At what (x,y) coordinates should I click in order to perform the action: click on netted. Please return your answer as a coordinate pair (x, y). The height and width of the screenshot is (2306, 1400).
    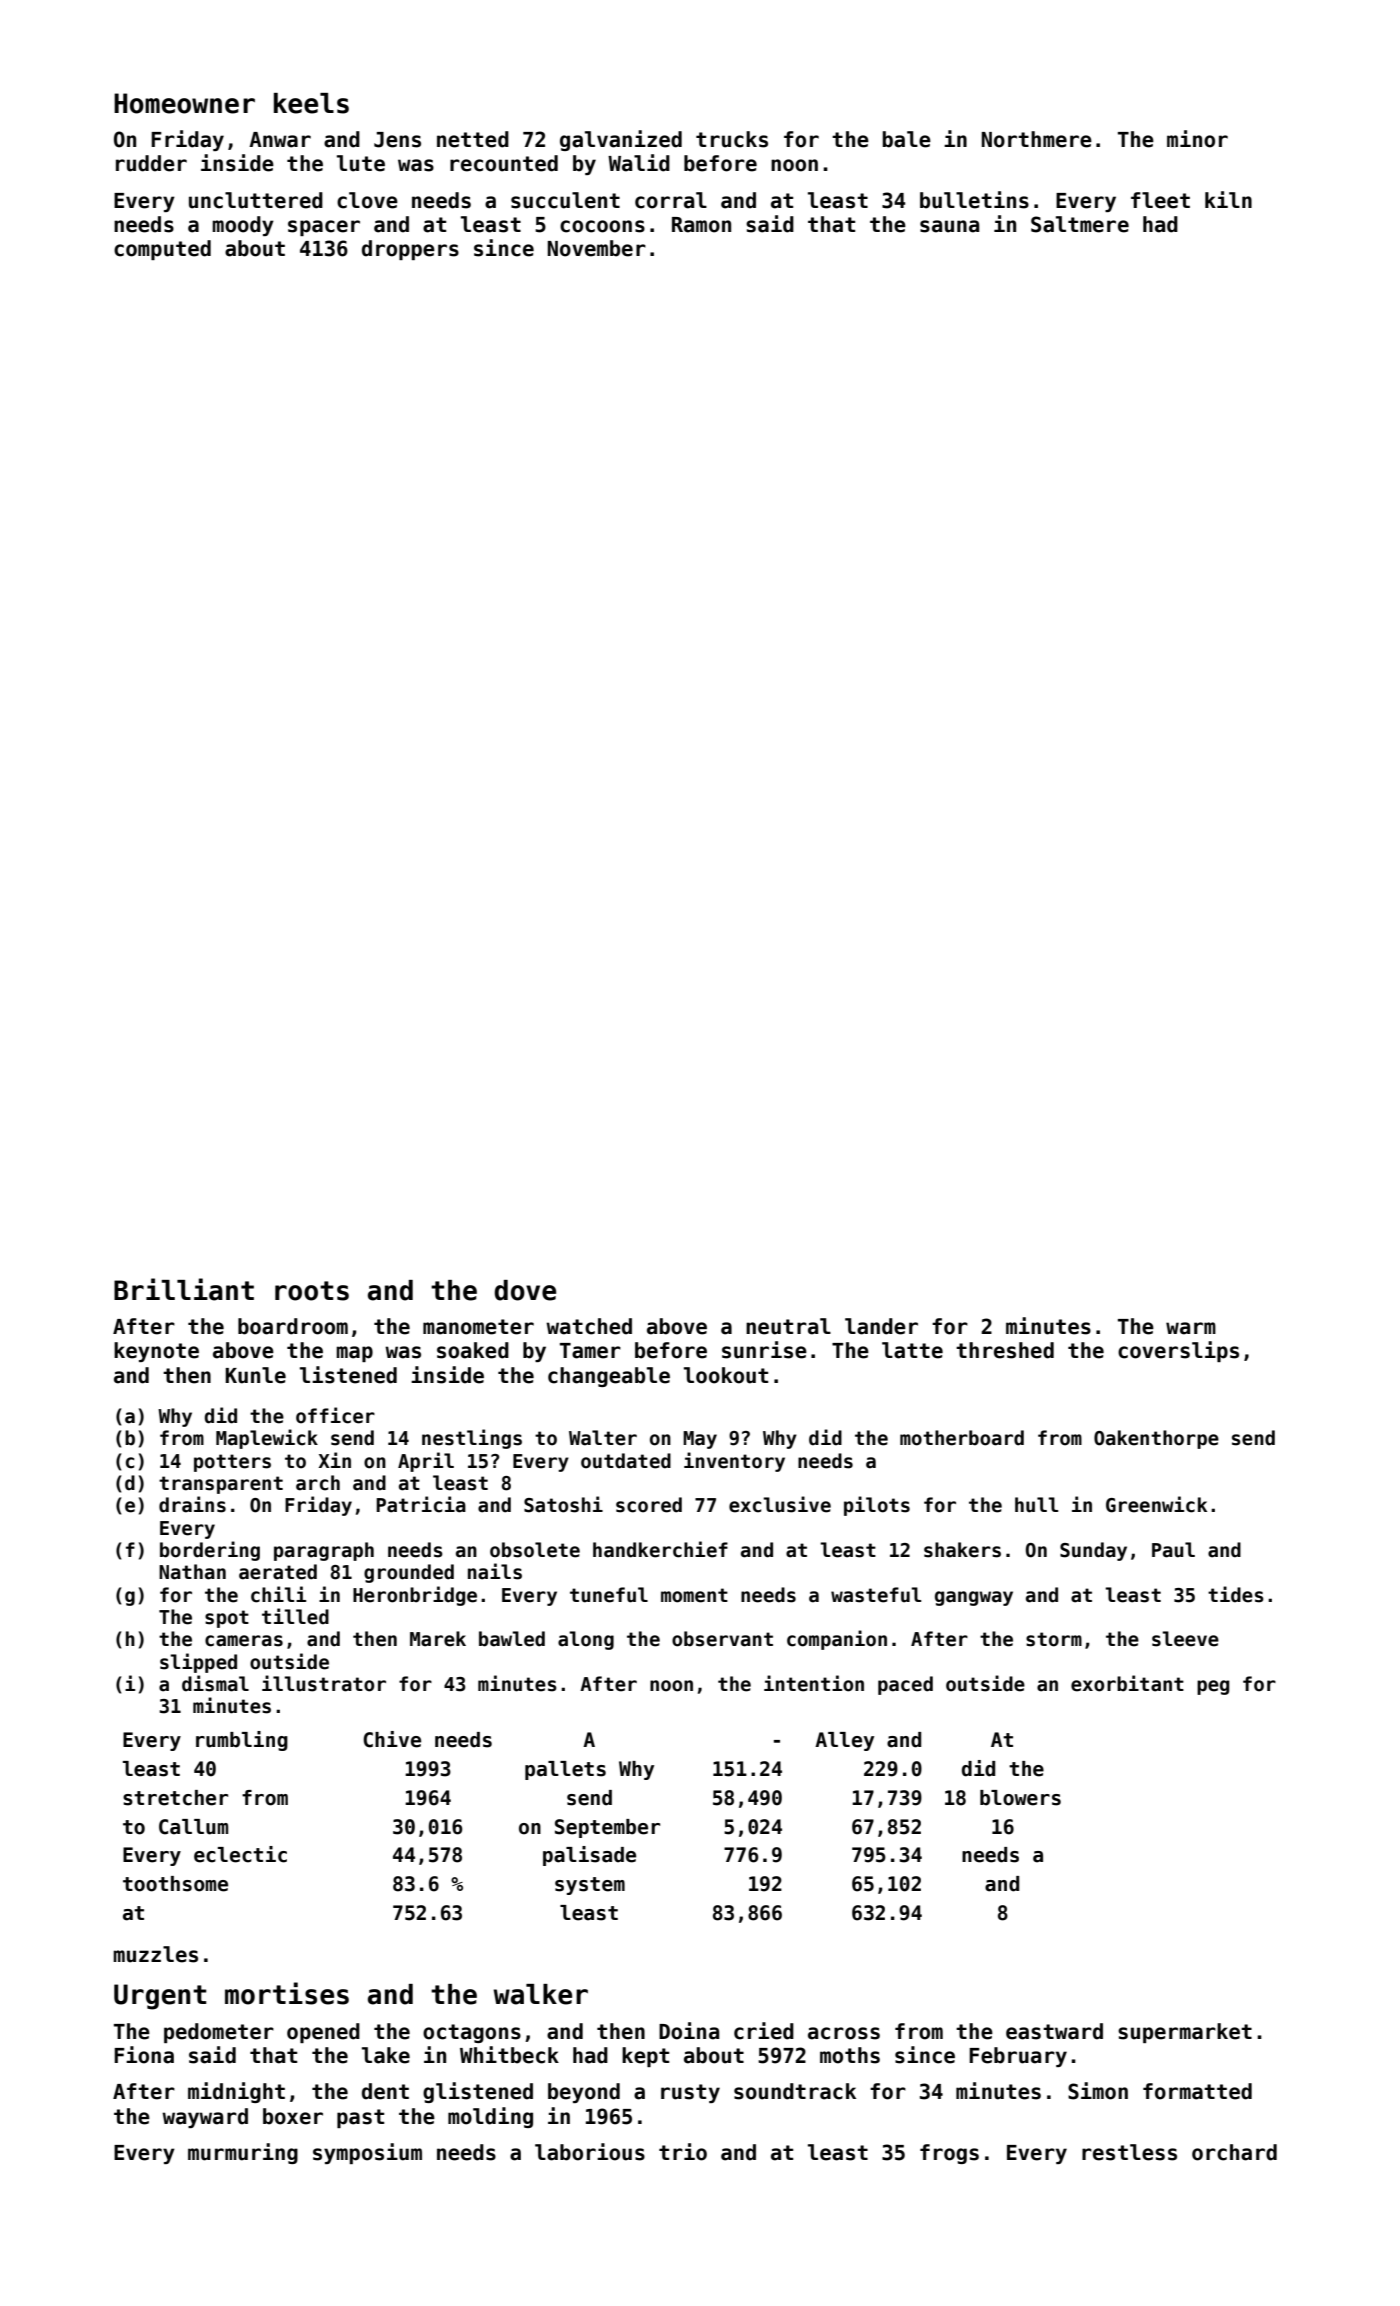
    Looking at the image, I should click on (473, 139).
